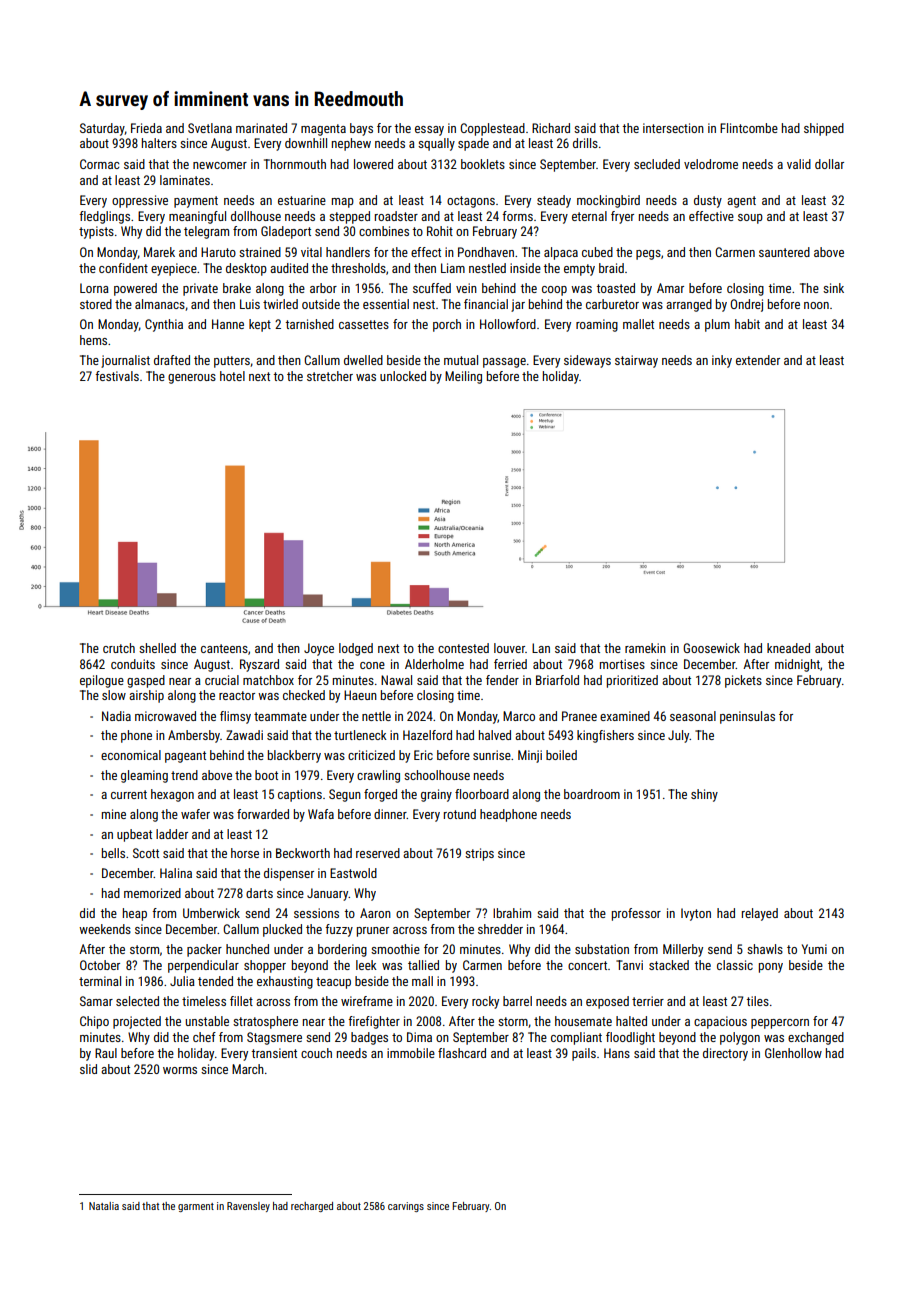 This image has width=924, height=1308. I want to click on reserved, so click(378, 853).
